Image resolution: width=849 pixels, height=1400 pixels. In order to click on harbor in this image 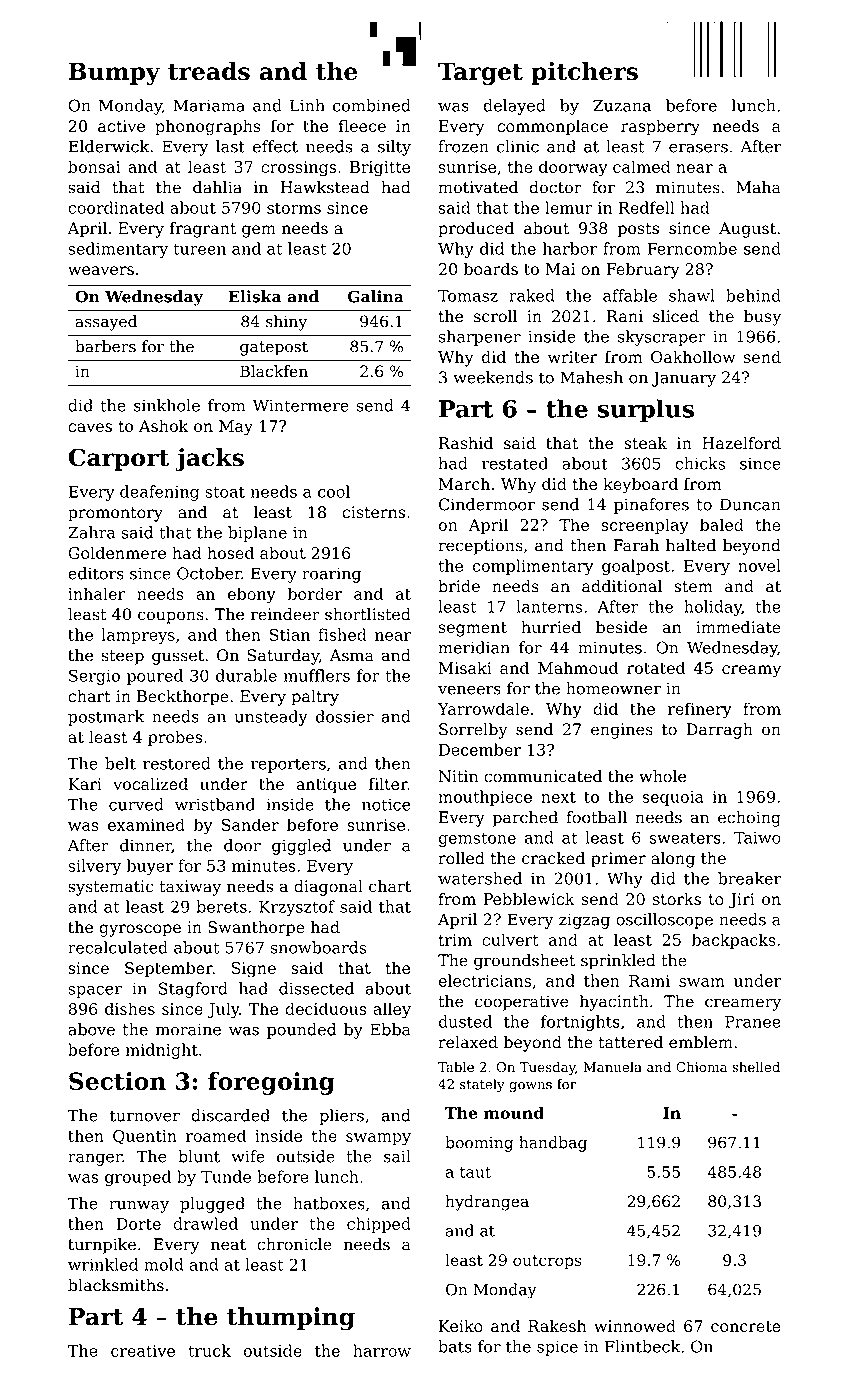, I will do `click(570, 248)`.
